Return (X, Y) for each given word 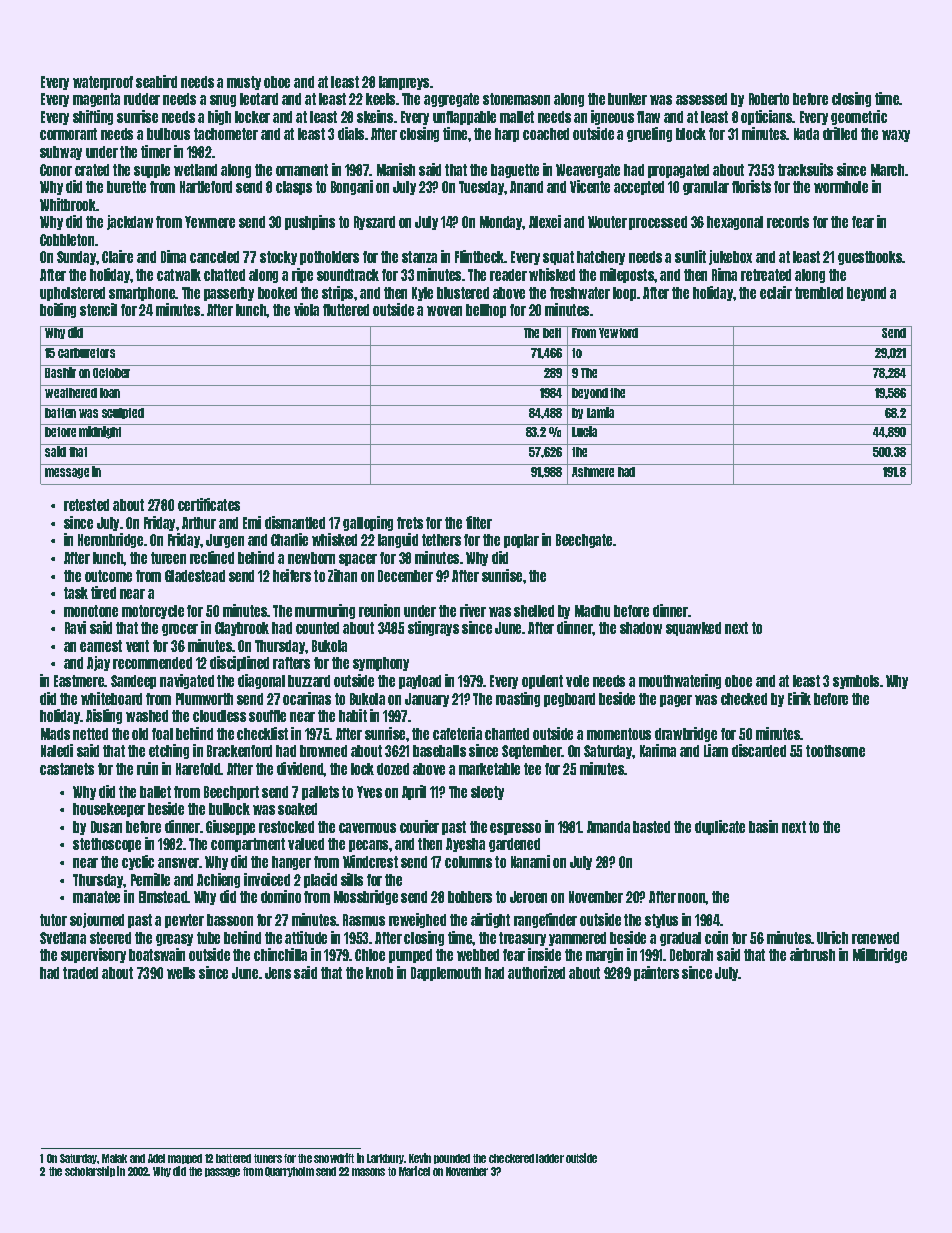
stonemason (516, 99)
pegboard (569, 700)
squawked (693, 629)
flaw (648, 117)
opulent (542, 682)
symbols (856, 682)
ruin (147, 768)
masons (368, 1172)
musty (244, 83)
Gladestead (195, 576)
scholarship (90, 1171)
